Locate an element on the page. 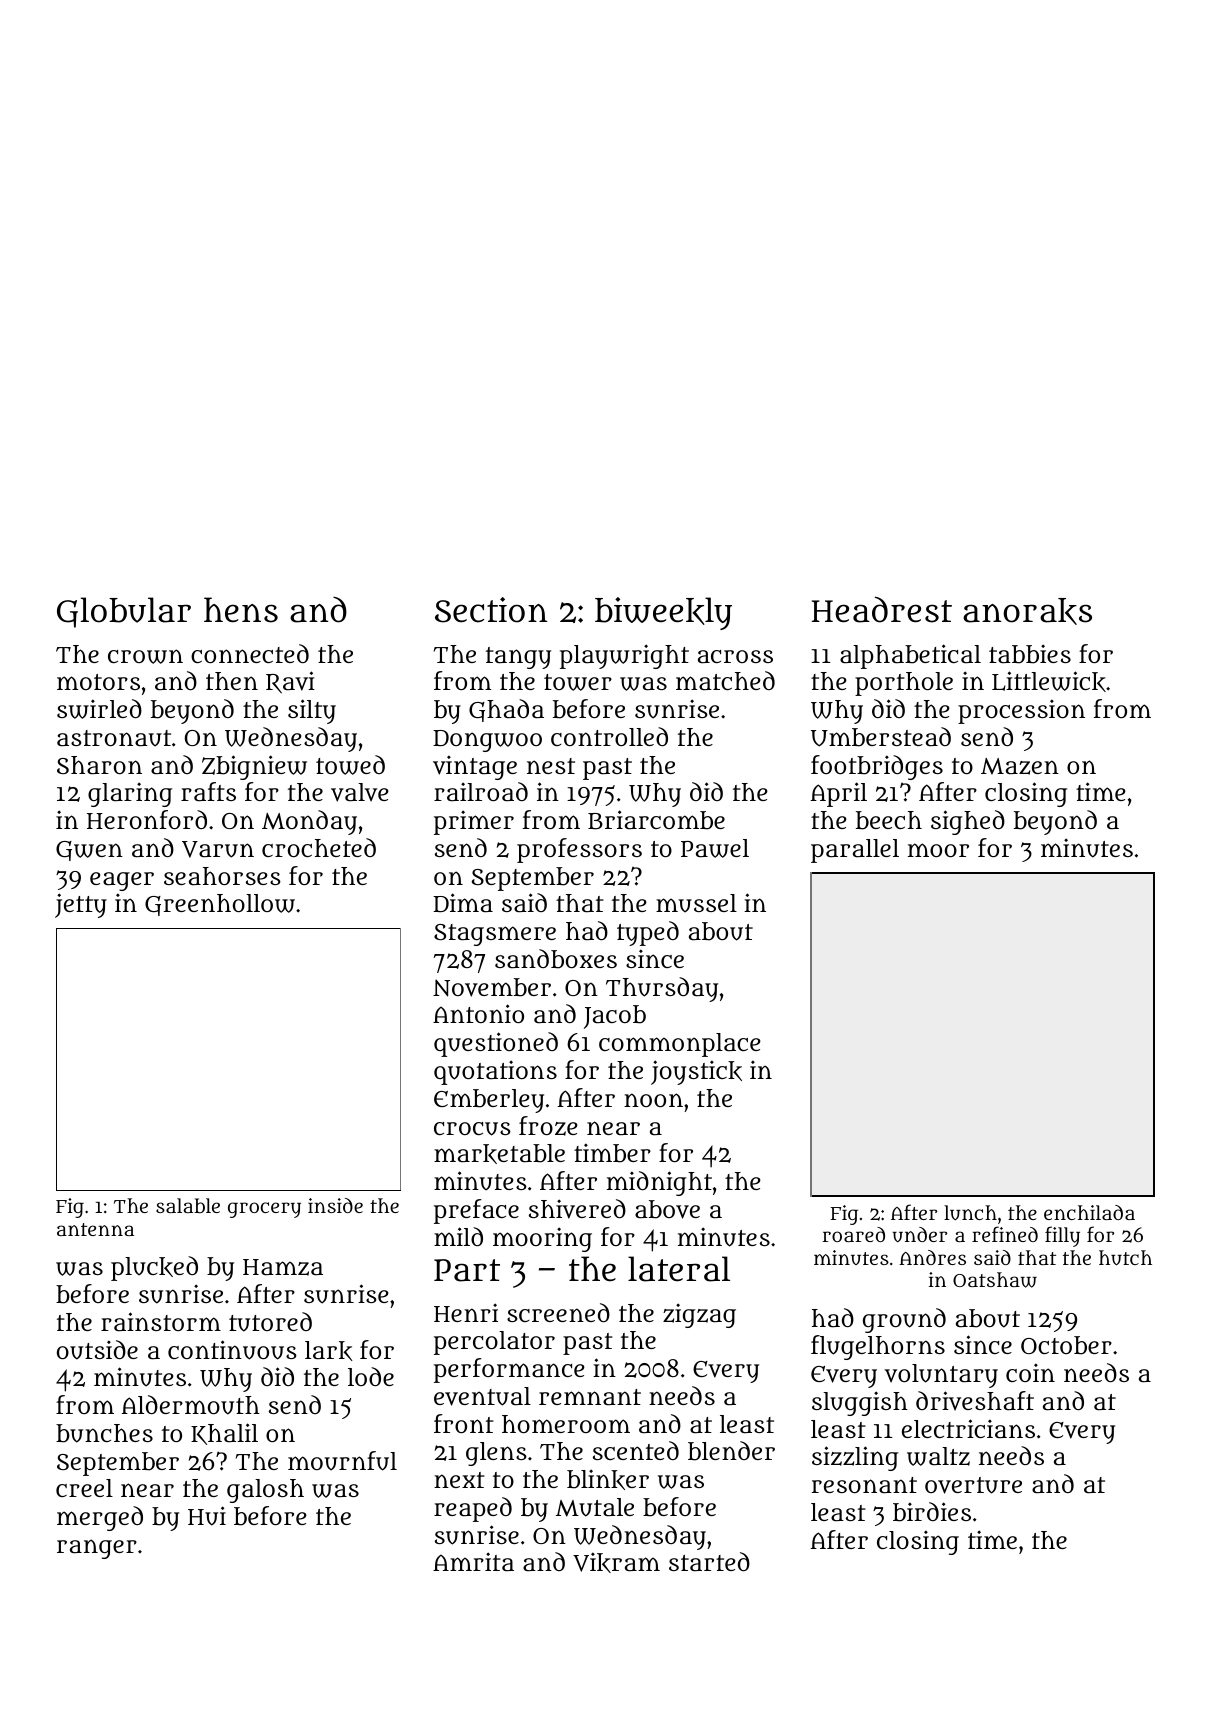 Image resolution: width=1211 pixels, height=1712 pixels. Vikram is located at coordinates (616, 1562).
